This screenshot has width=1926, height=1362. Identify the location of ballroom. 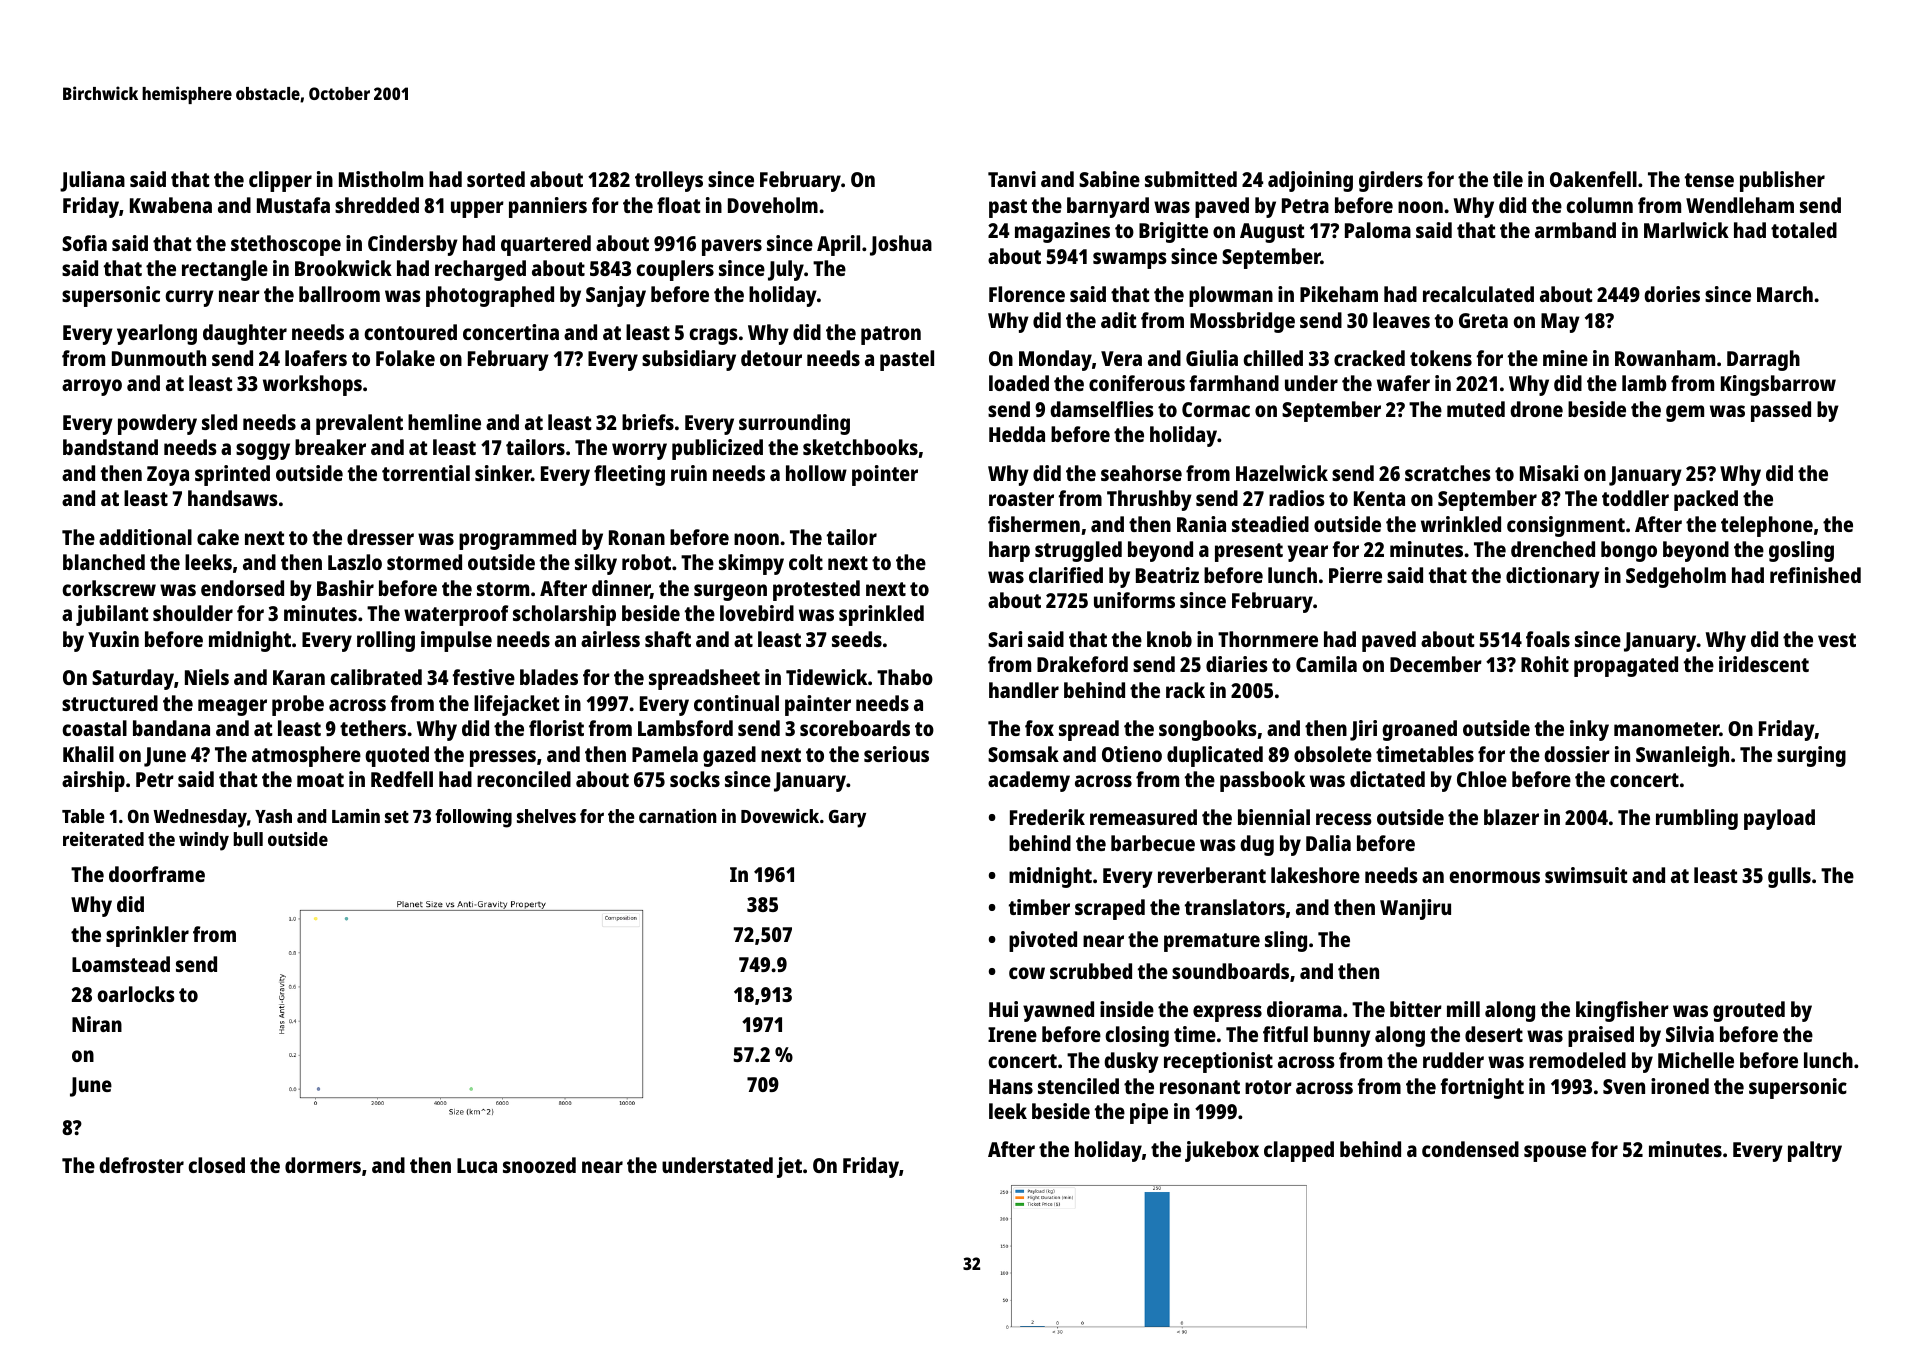
(339, 294).
